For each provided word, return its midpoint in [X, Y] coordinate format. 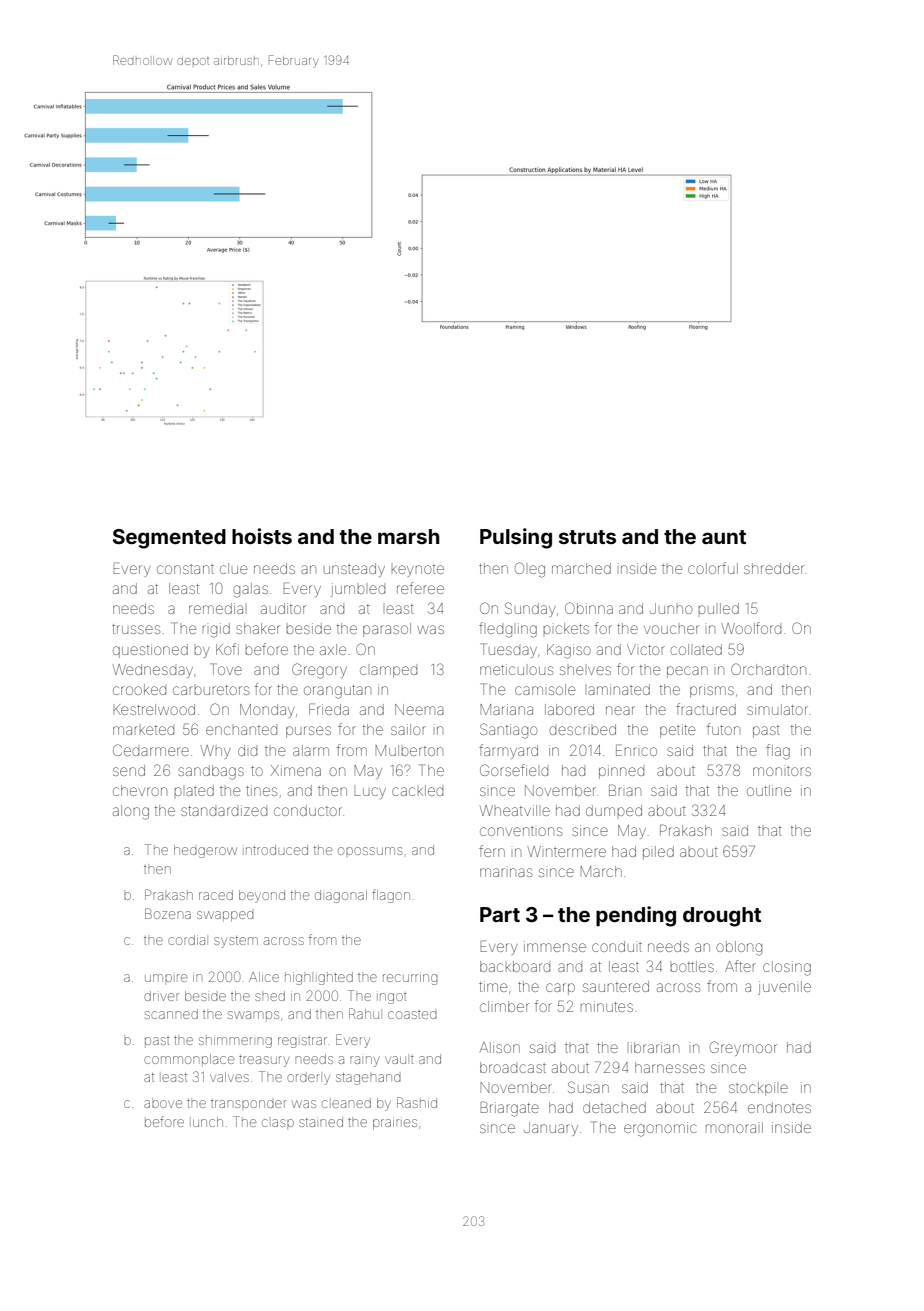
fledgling [508, 630]
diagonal [341, 896]
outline [769, 790]
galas [250, 590]
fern [492, 851]
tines [261, 790]
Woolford [751, 628]
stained [321, 1122]
